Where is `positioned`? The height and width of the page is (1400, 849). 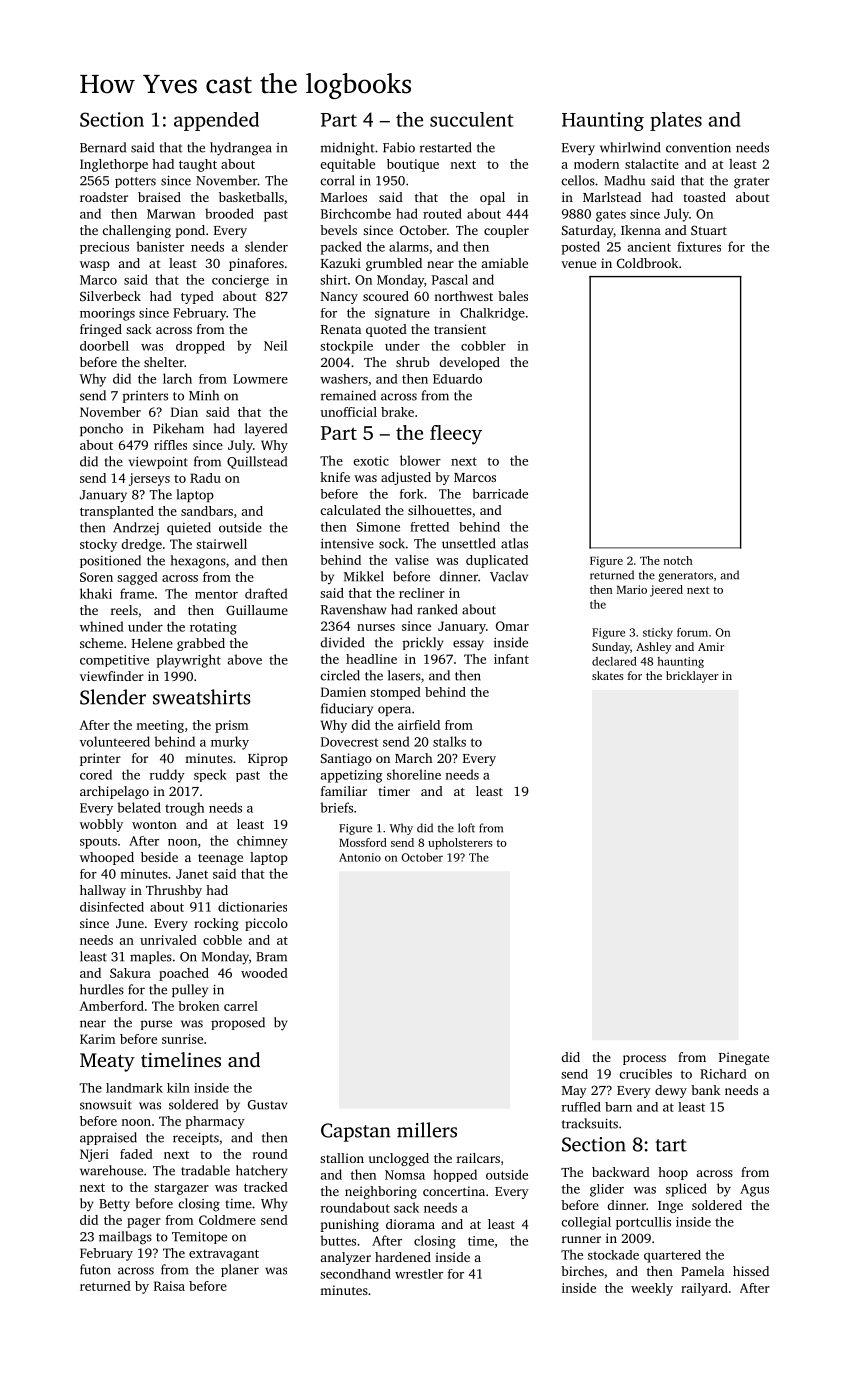 positioned is located at coordinates (110, 561).
